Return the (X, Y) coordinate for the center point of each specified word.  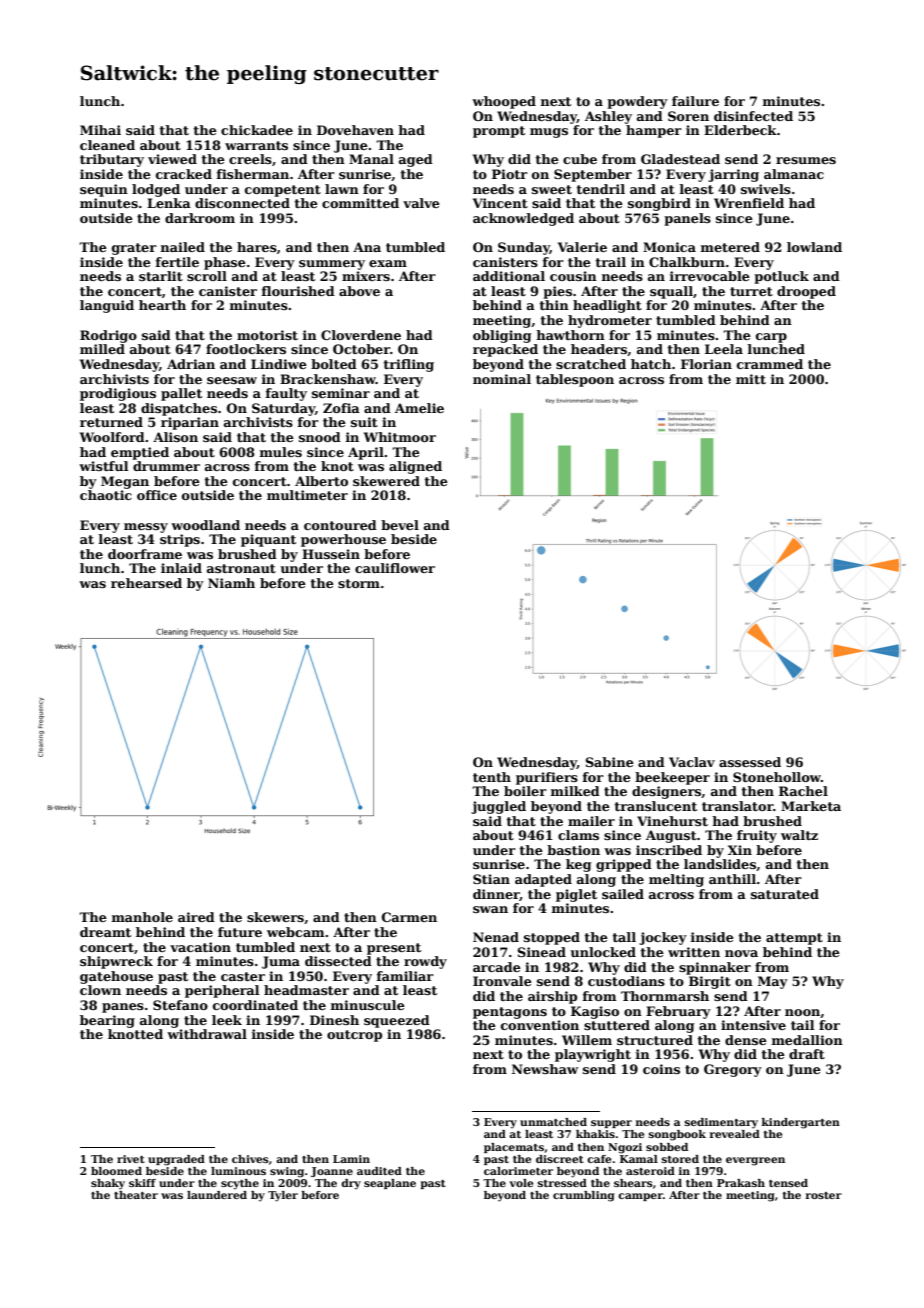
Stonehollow (777, 777)
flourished (298, 291)
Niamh (231, 583)
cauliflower (395, 568)
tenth (492, 777)
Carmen (409, 917)
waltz (799, 835)
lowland (814, 247)
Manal (371, 159)
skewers (275, 917)
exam (388, 263)
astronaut (241, 568)
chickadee (257, 130)
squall (671, 292)
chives (250, 1159)
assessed (750, 762)
